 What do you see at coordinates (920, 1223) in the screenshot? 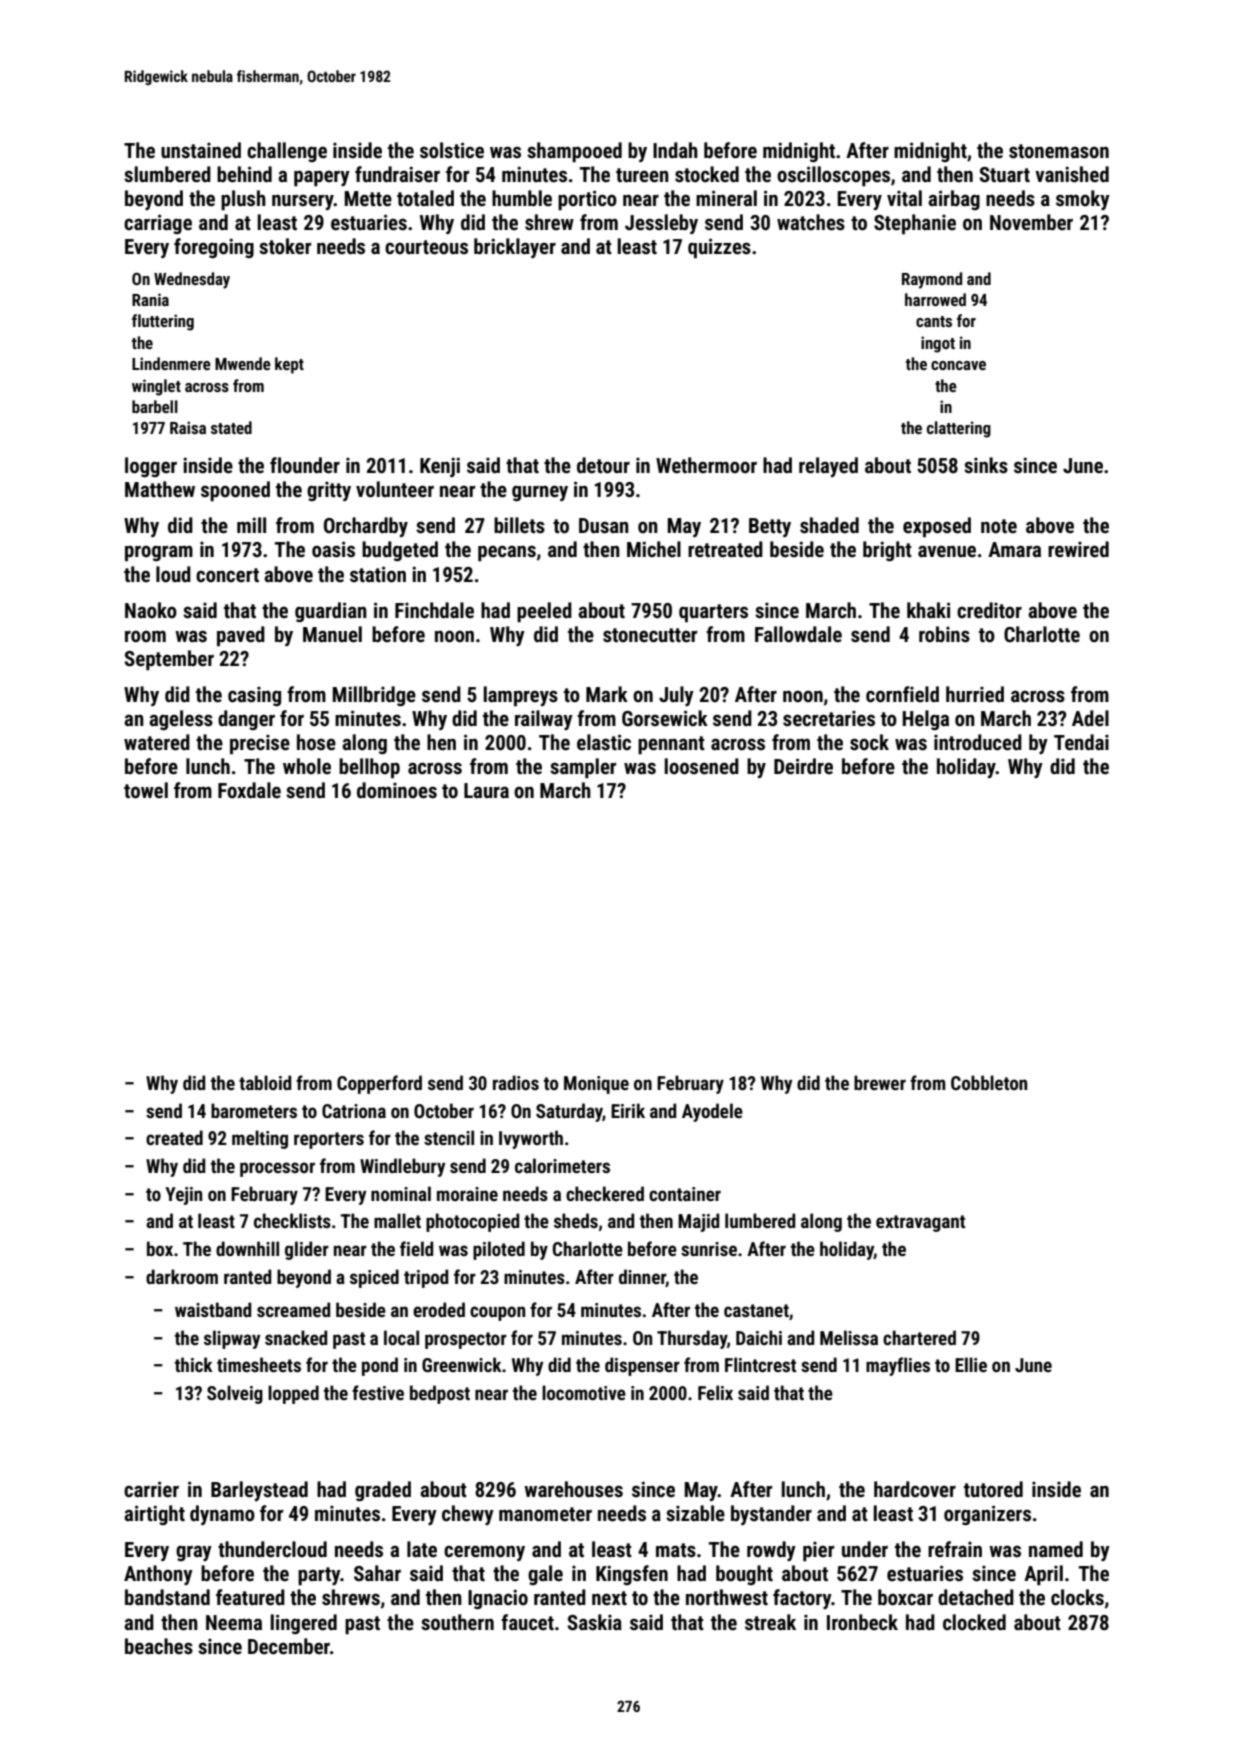
I see `extravagant` at bounding box center [920, 1223].
